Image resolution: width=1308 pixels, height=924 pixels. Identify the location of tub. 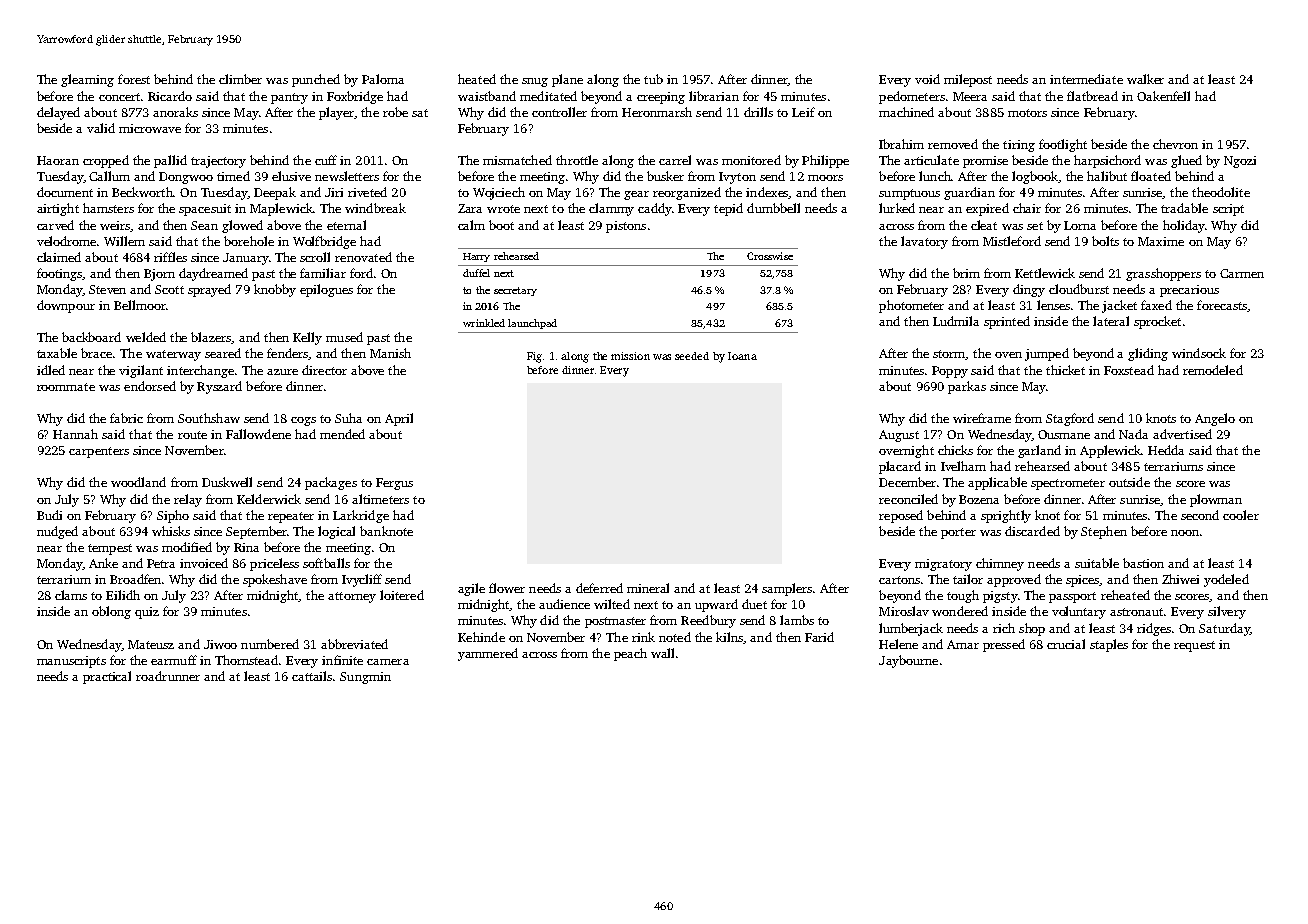
(653, 79).
